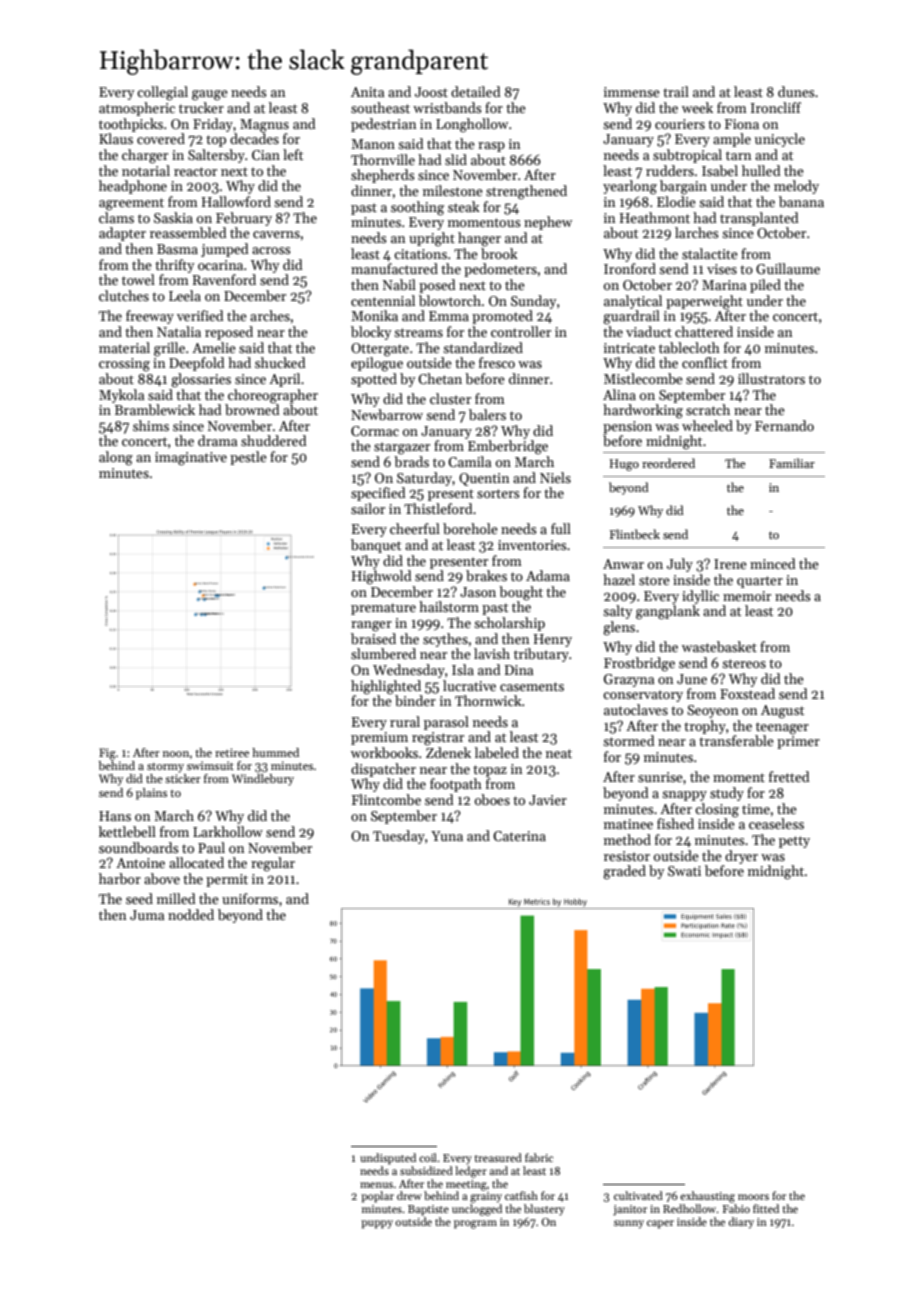  Describe the element at coordinates (796, 91) in the screenshot. I see `dunes` at that location.
